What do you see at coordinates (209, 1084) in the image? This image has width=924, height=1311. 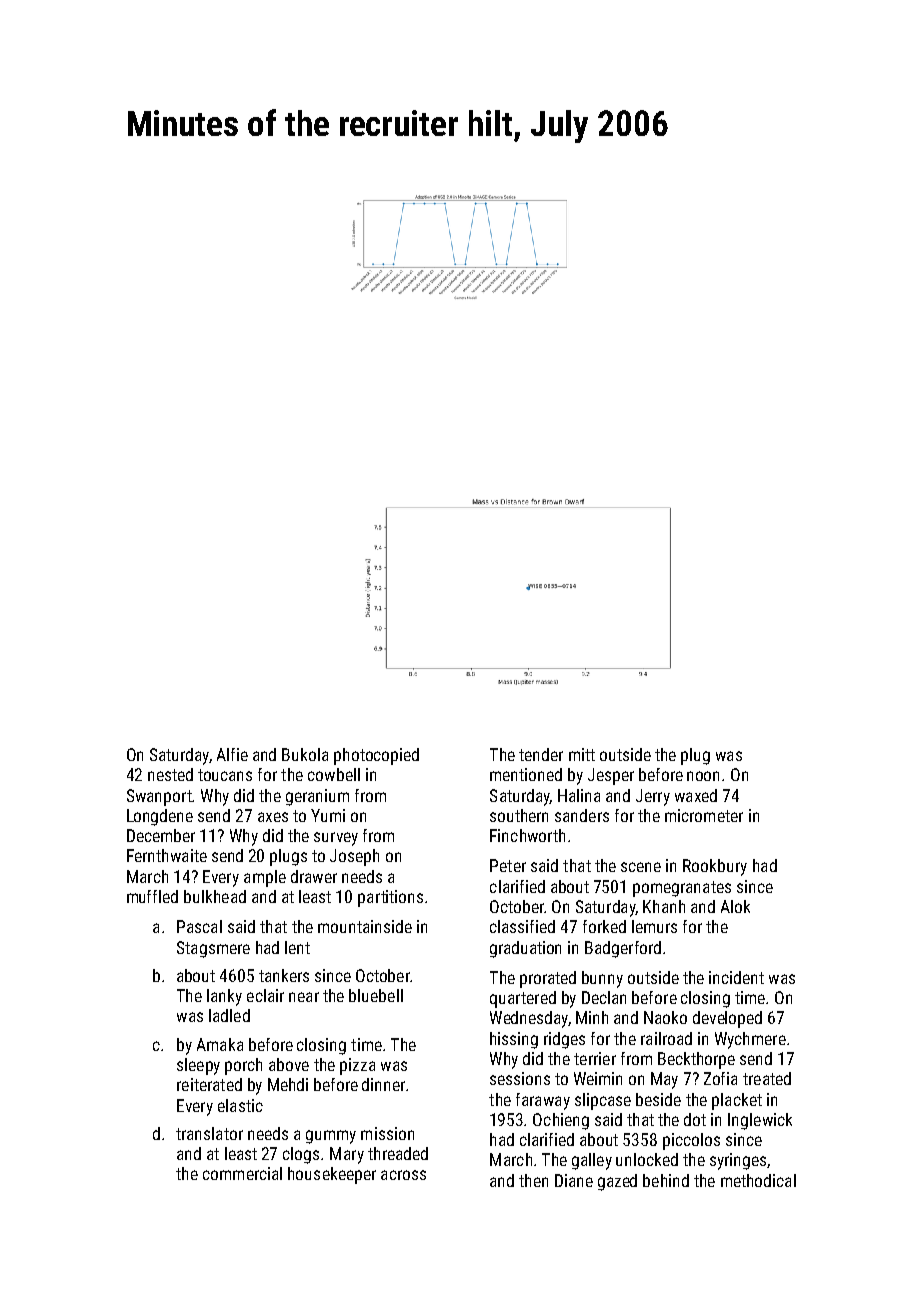 I see `reiterated` at bounding box center [209, 1084].
